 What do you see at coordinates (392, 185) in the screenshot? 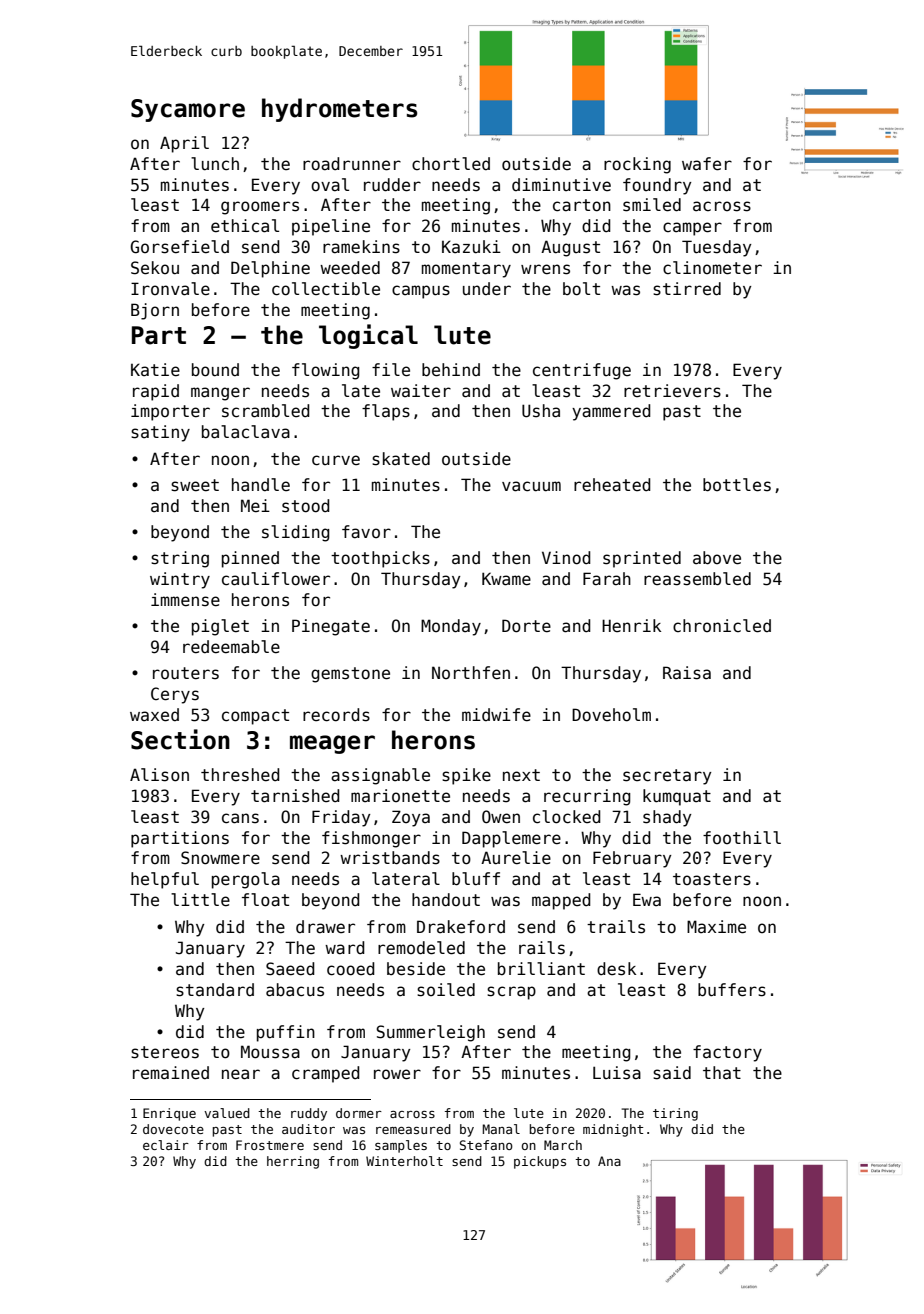
I see `rudder` at bounding box center [392, 185].
